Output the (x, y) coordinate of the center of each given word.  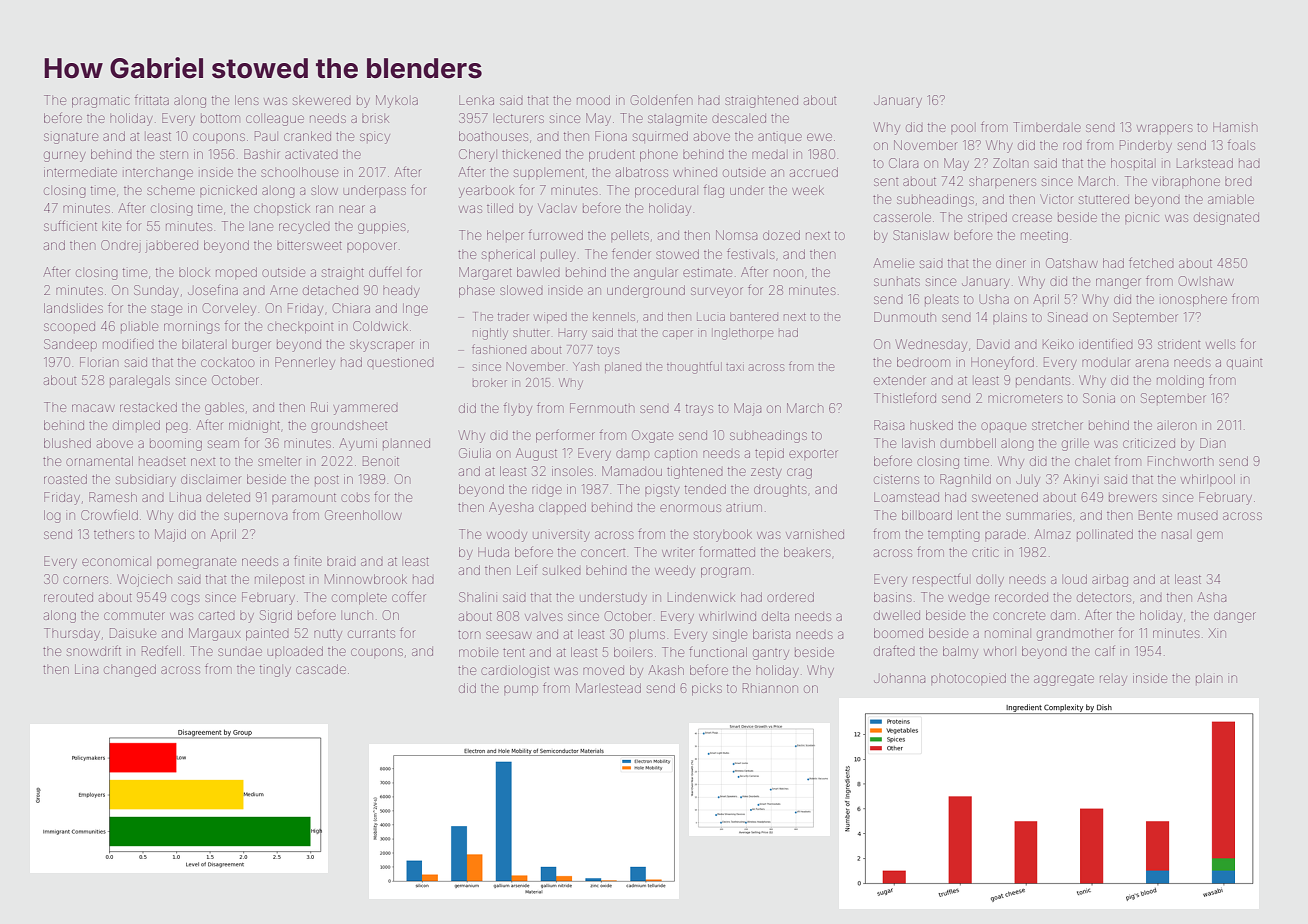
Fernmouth (602, 408)
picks (707, 689)
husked (931, 425)
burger (251, 346)
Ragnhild (965, 480)
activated (311, 154)
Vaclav (557, 208)
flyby (518, 409)
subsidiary (146, 480)
